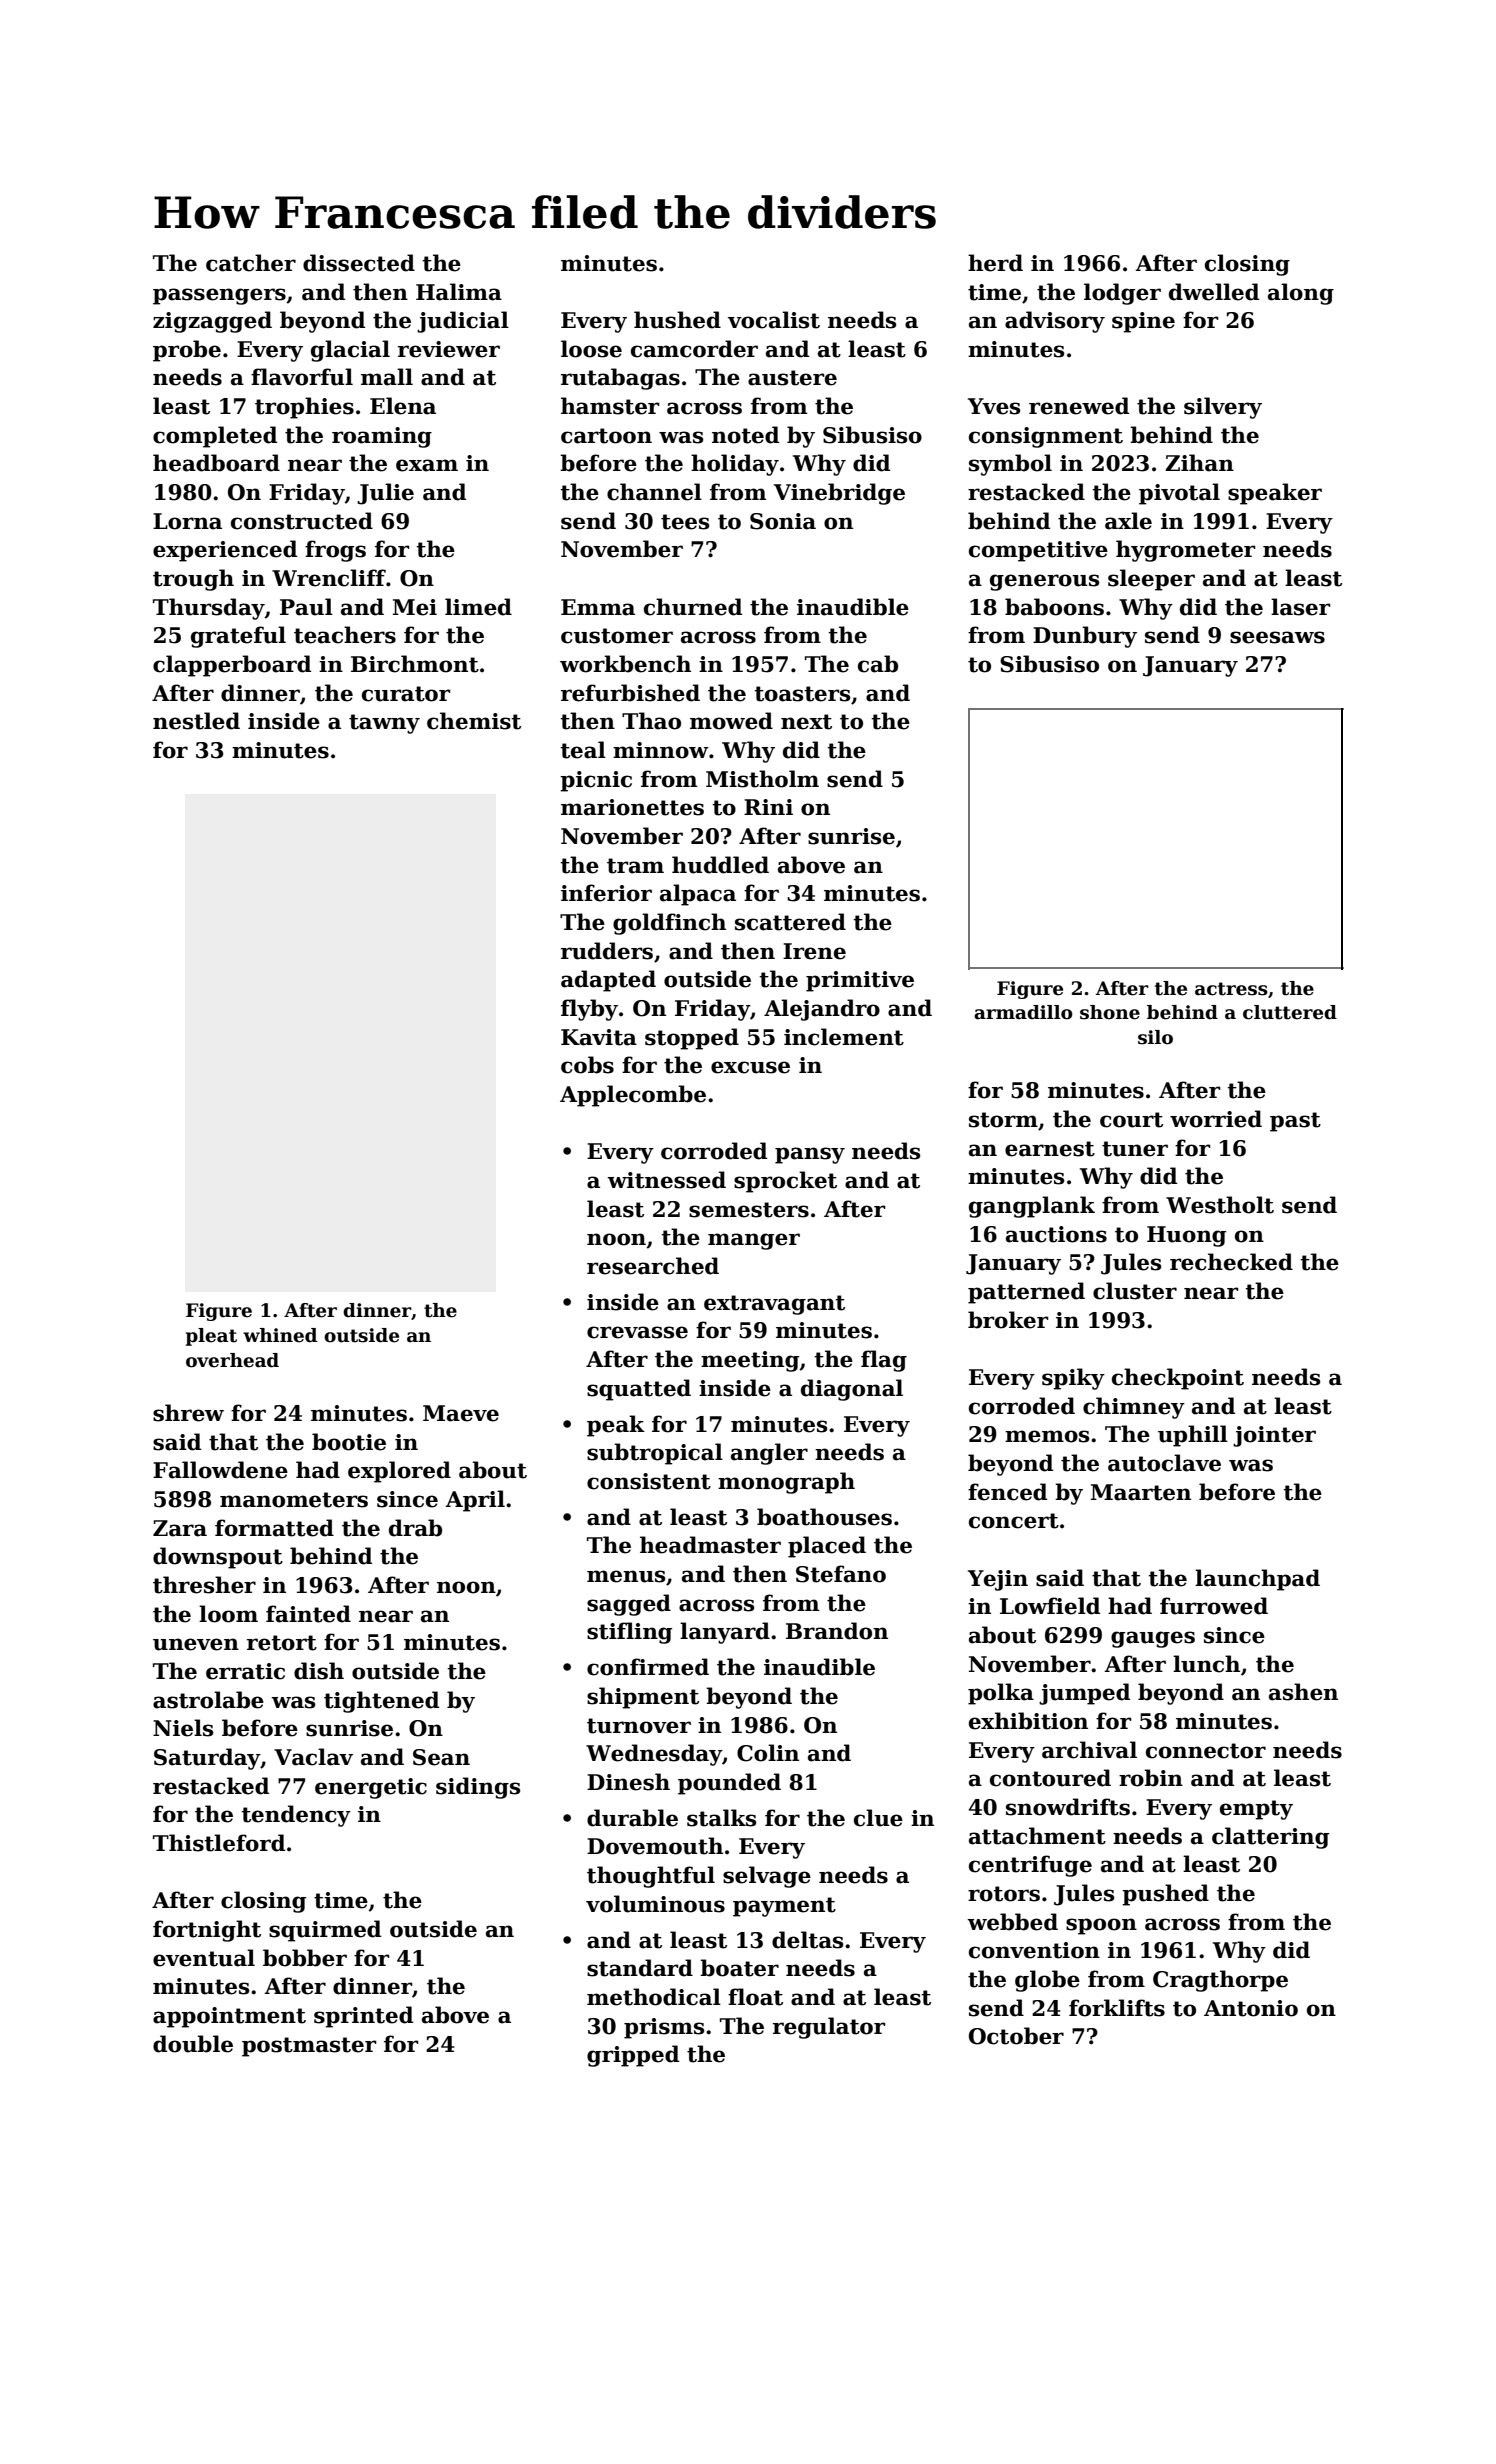 The image size is (1496, 2464). I want to click on Maeve, so click(461, 1413).
